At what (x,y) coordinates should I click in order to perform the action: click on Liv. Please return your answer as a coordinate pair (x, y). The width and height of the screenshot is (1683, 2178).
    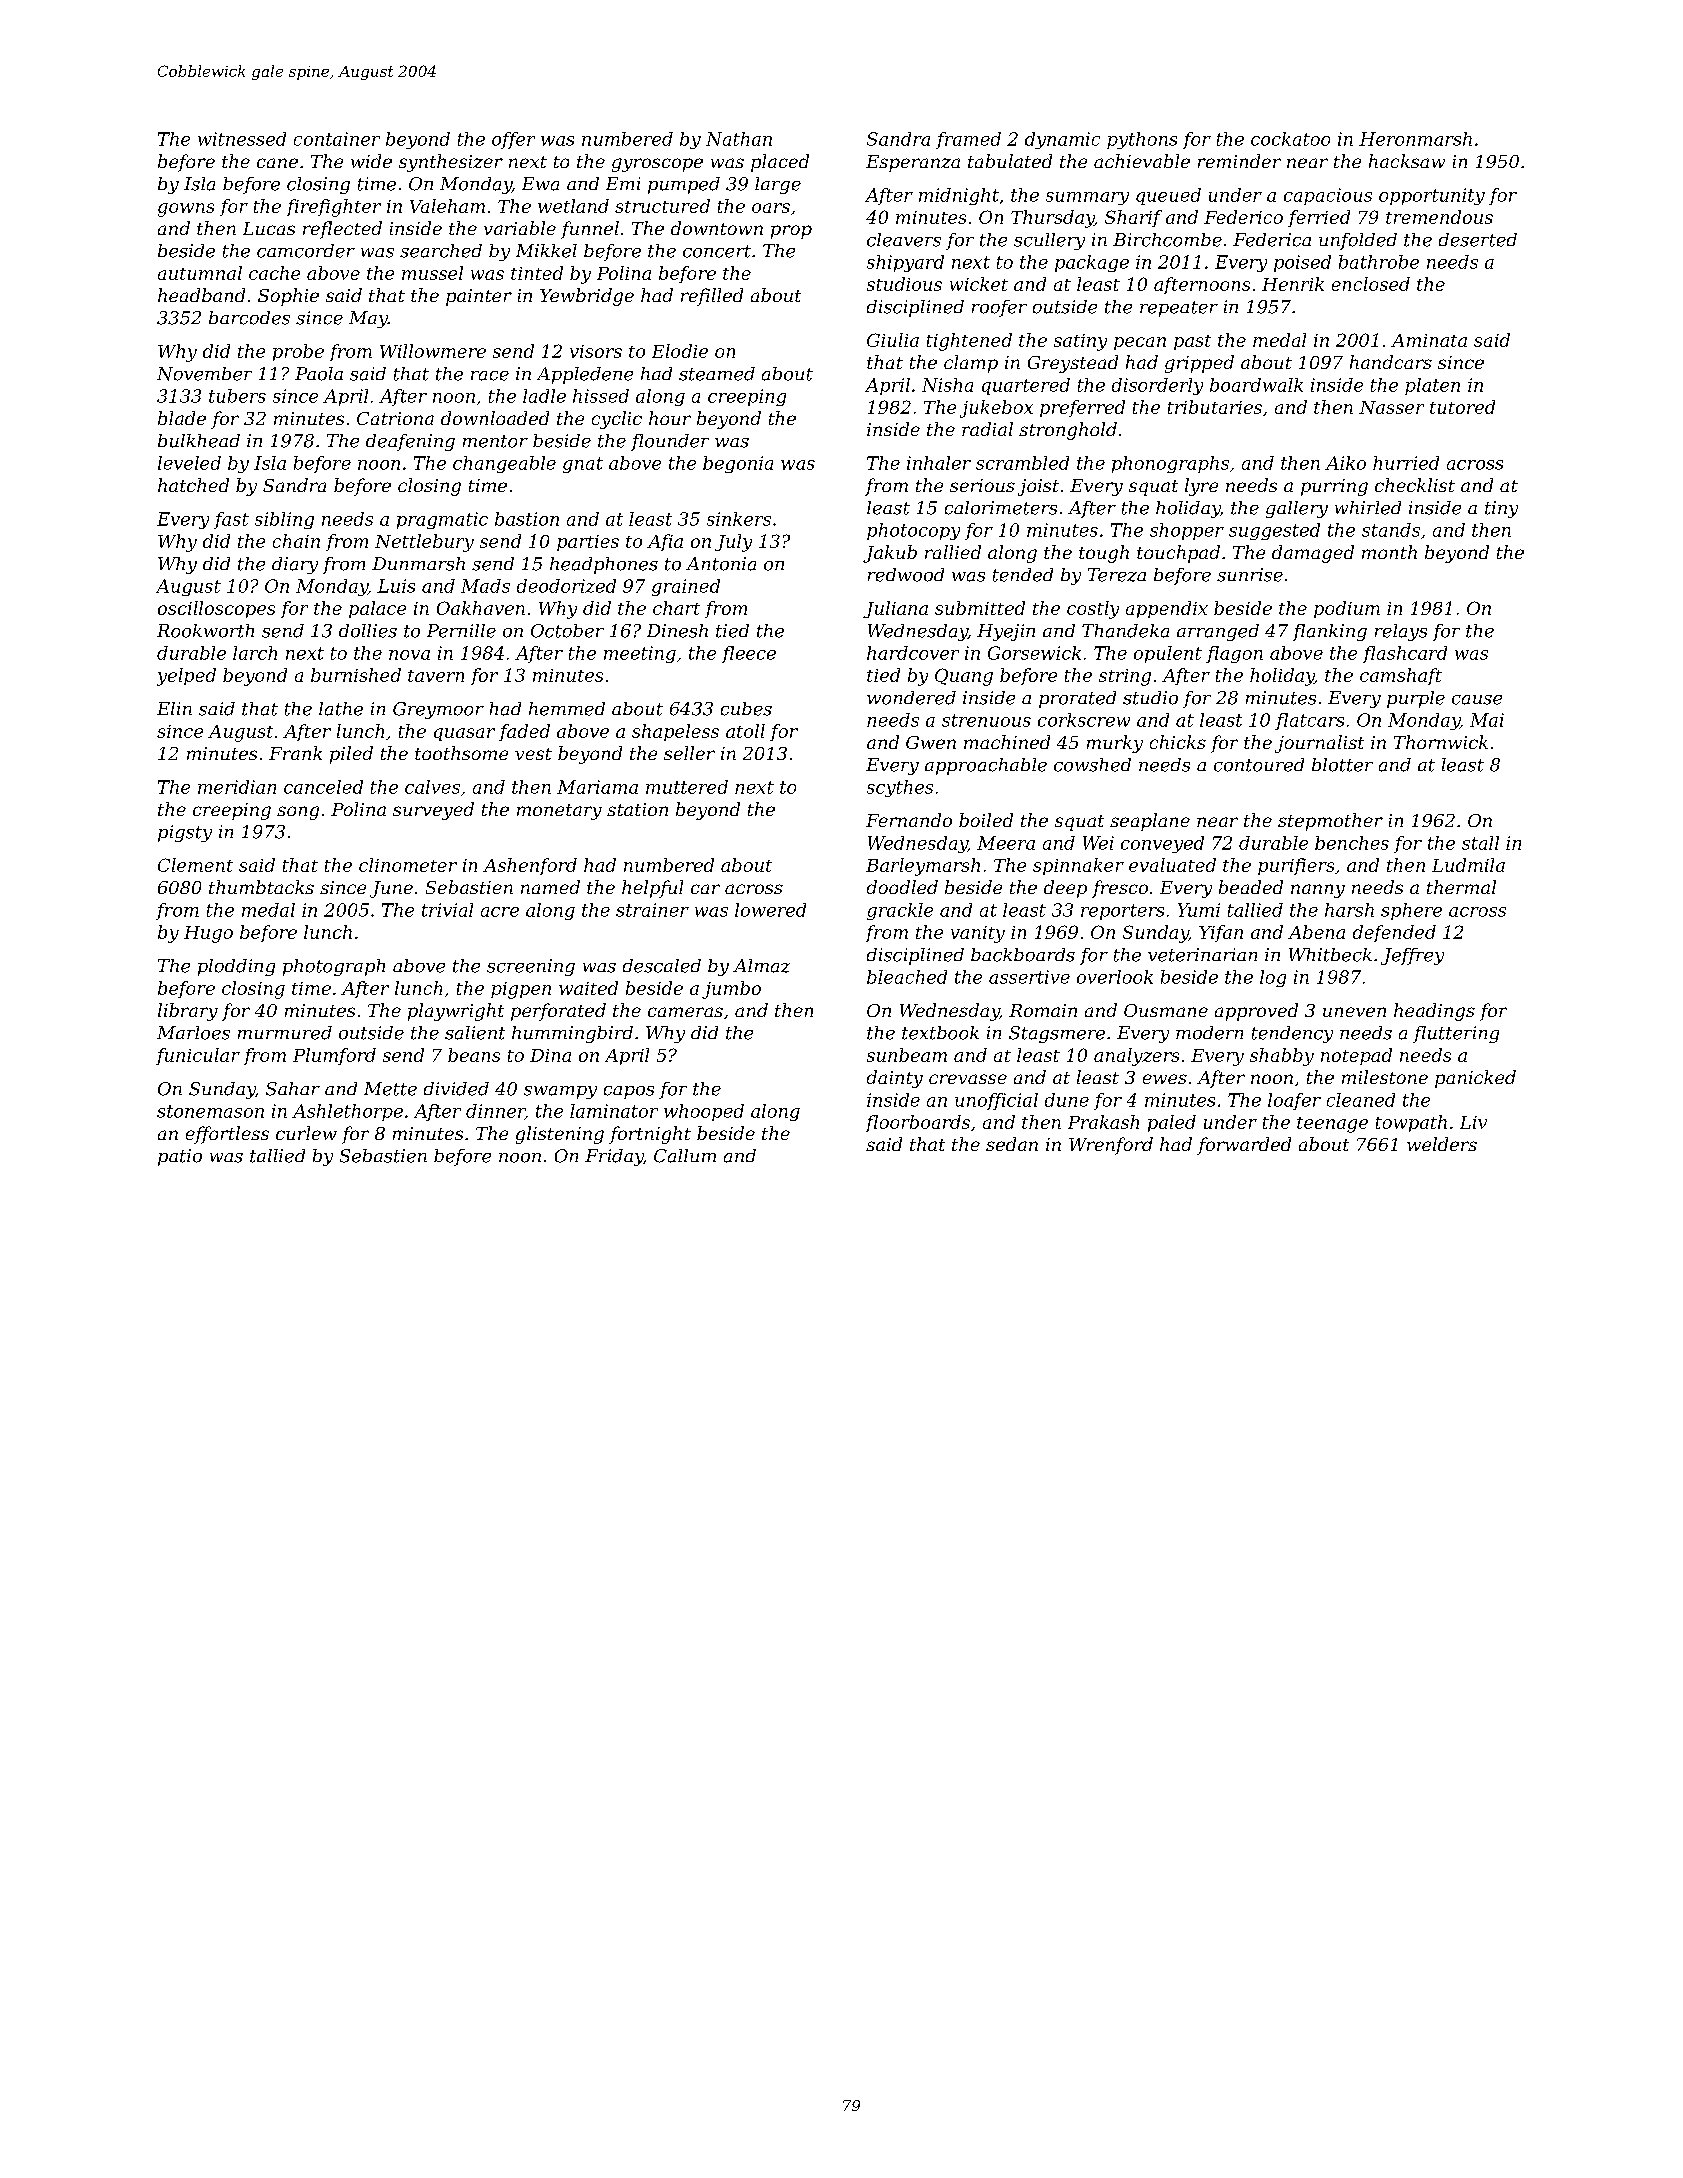
    Looking at the image, I should click on (1473, 1122).
